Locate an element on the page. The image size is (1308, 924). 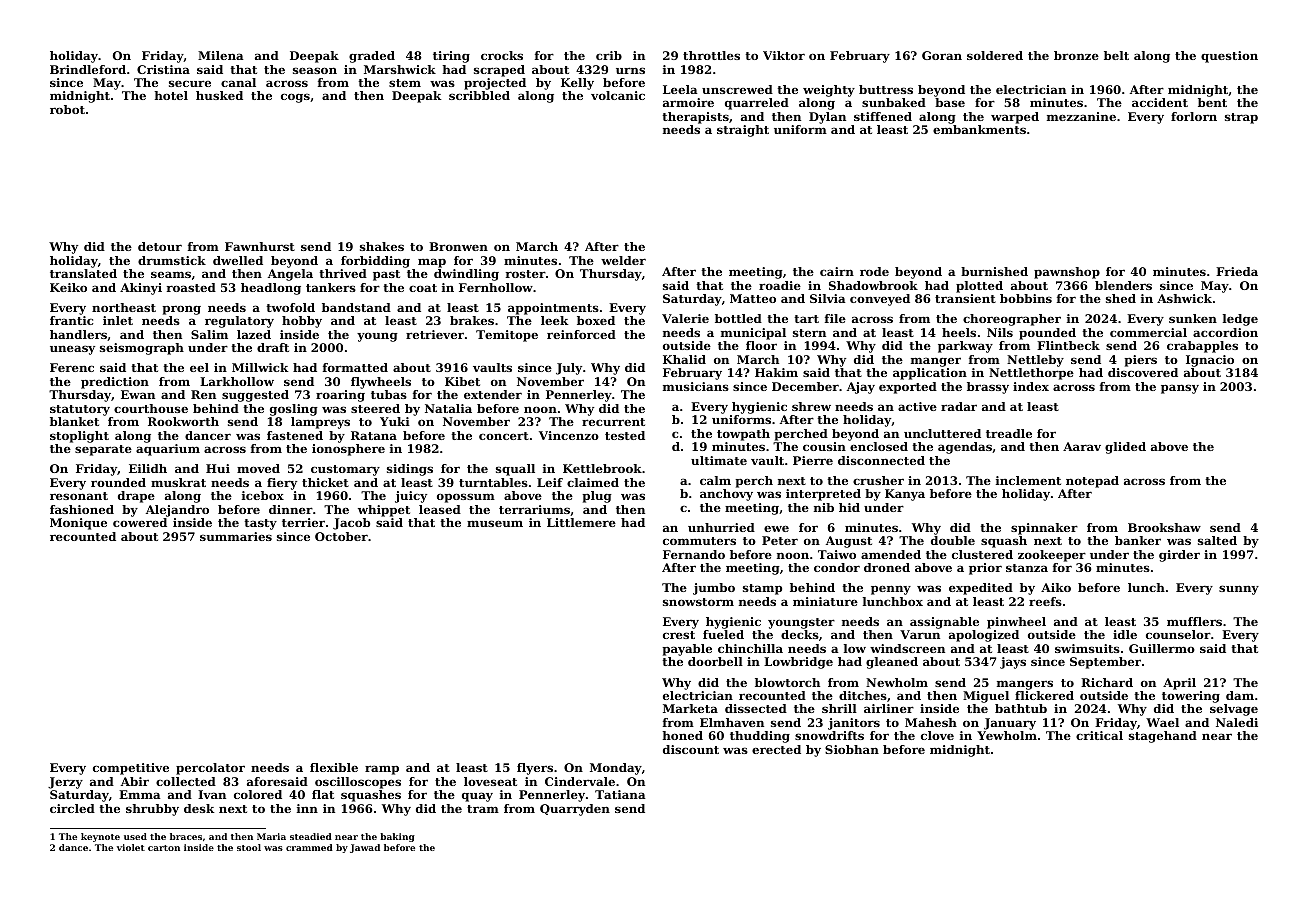
gosling is located at coordinates (294, 410).
